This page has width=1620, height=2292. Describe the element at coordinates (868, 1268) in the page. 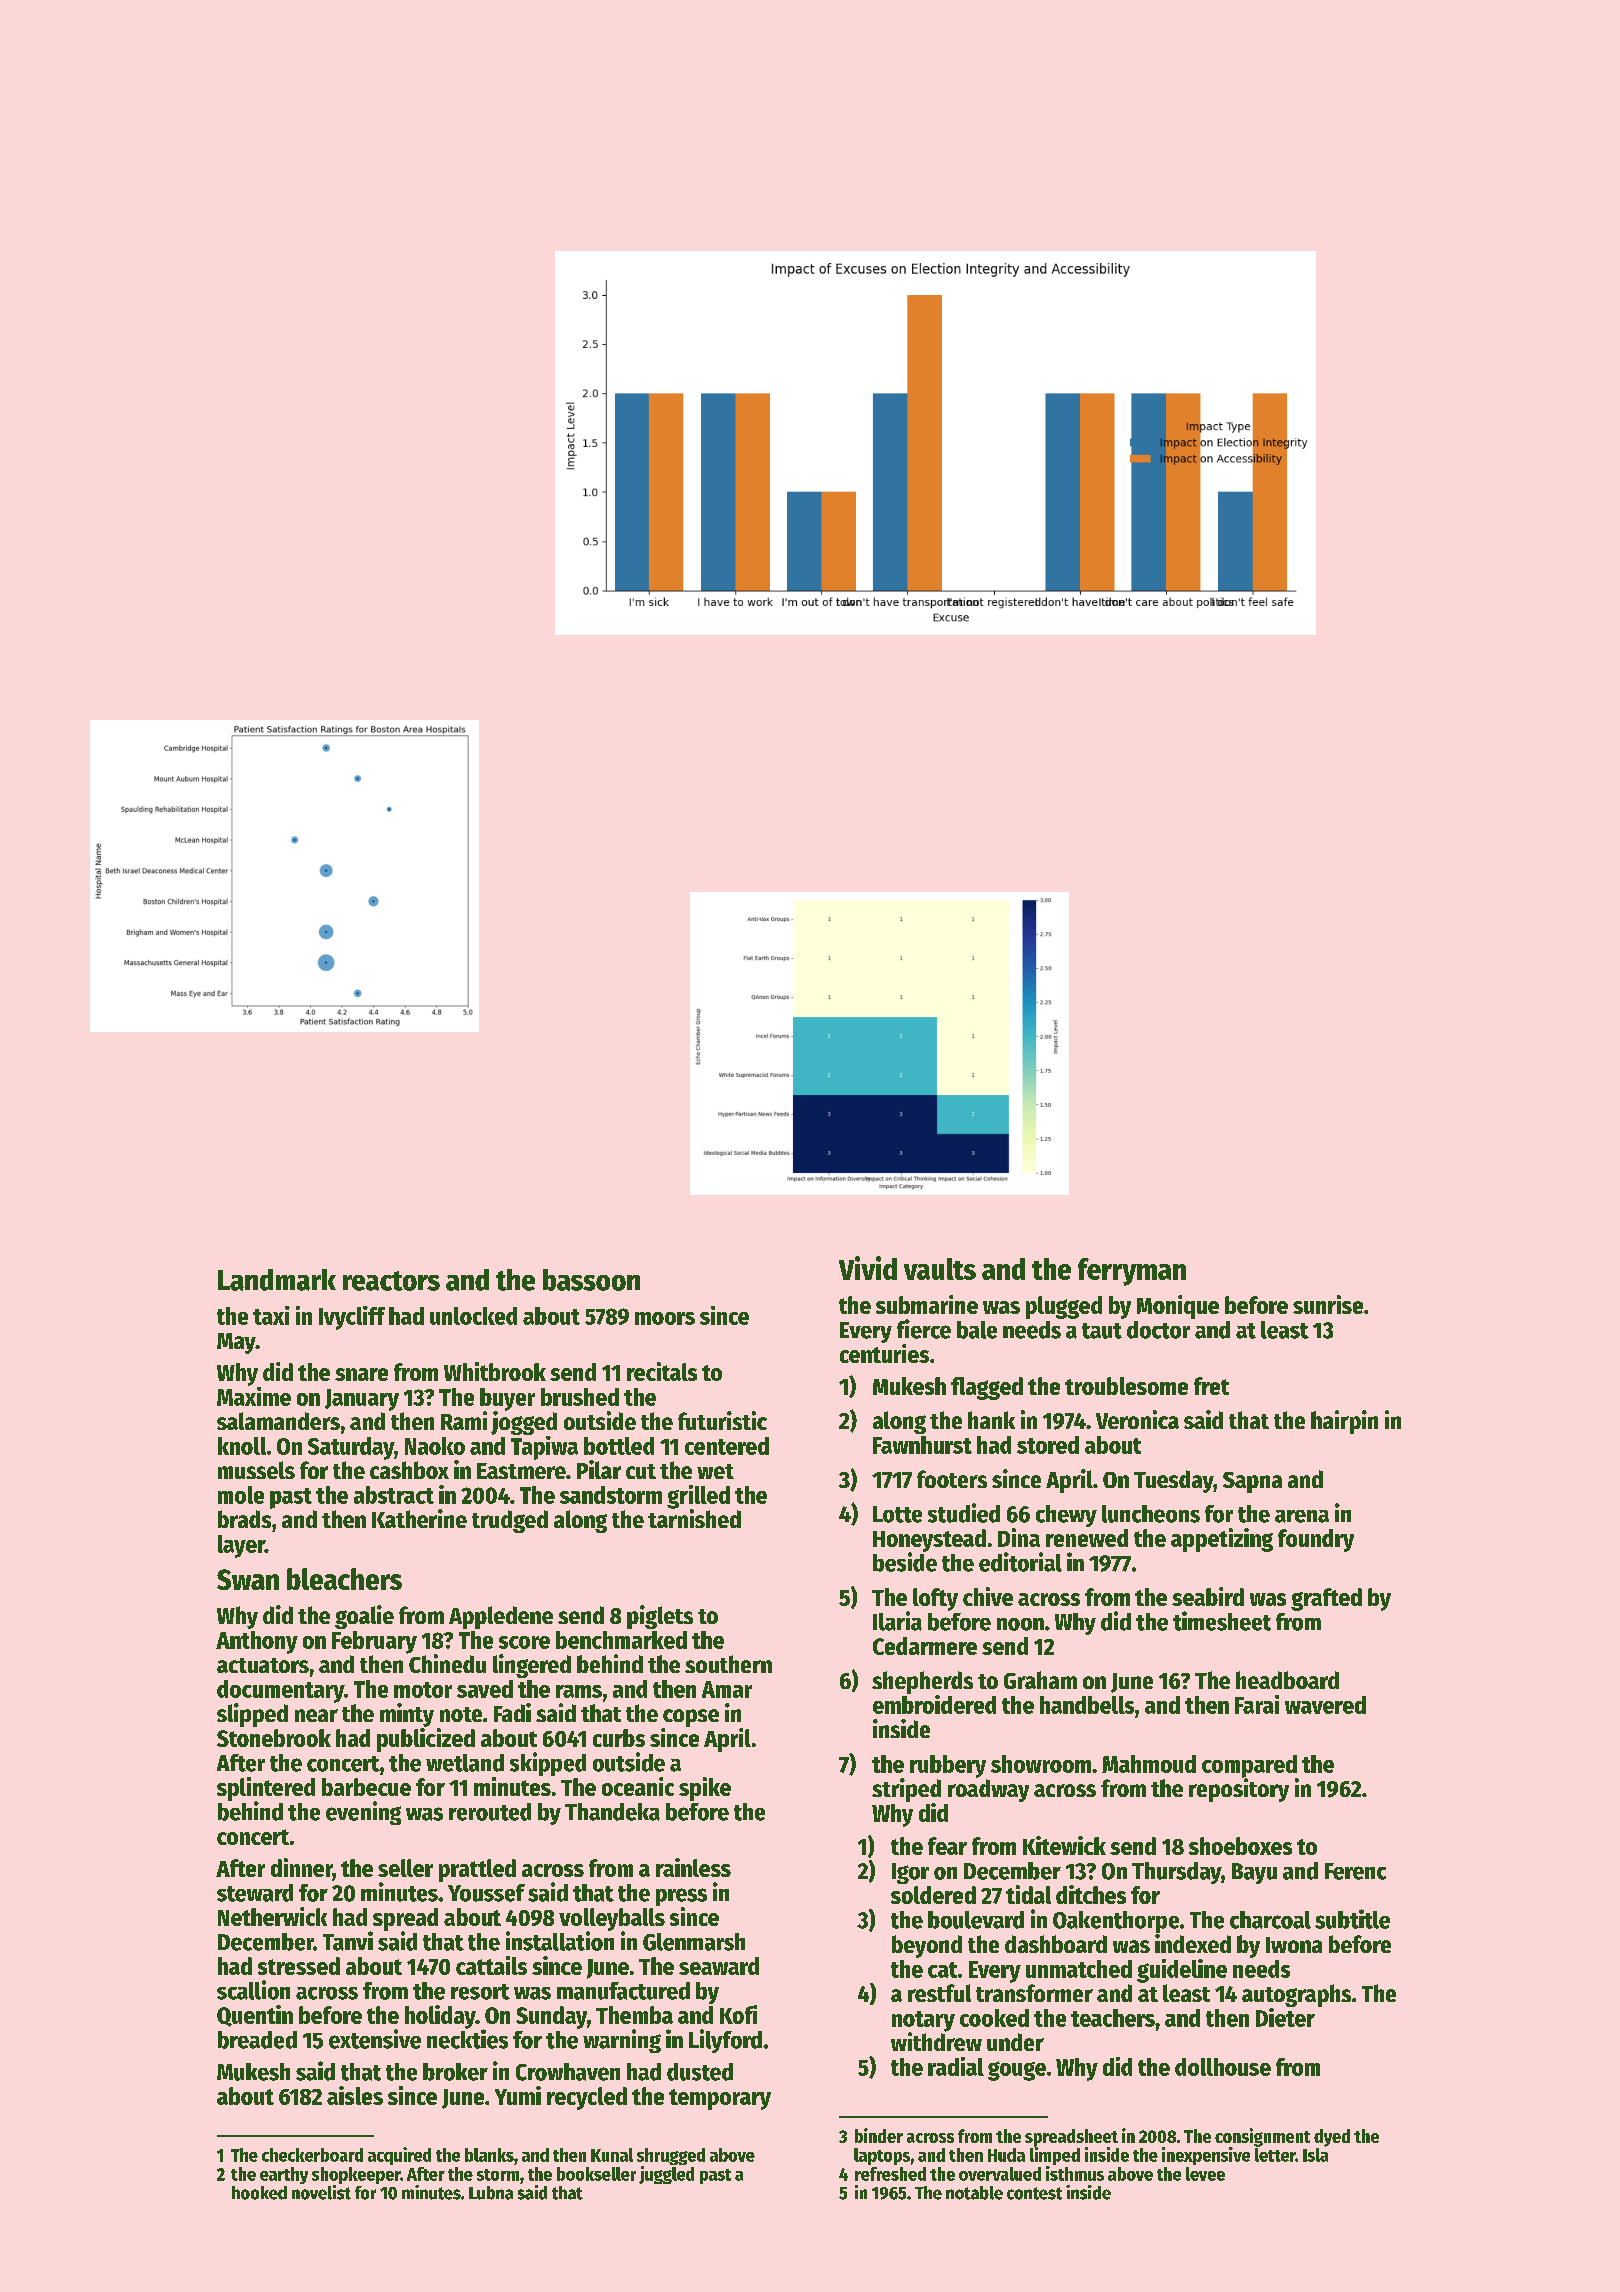

I see `Vivid` at that location.
